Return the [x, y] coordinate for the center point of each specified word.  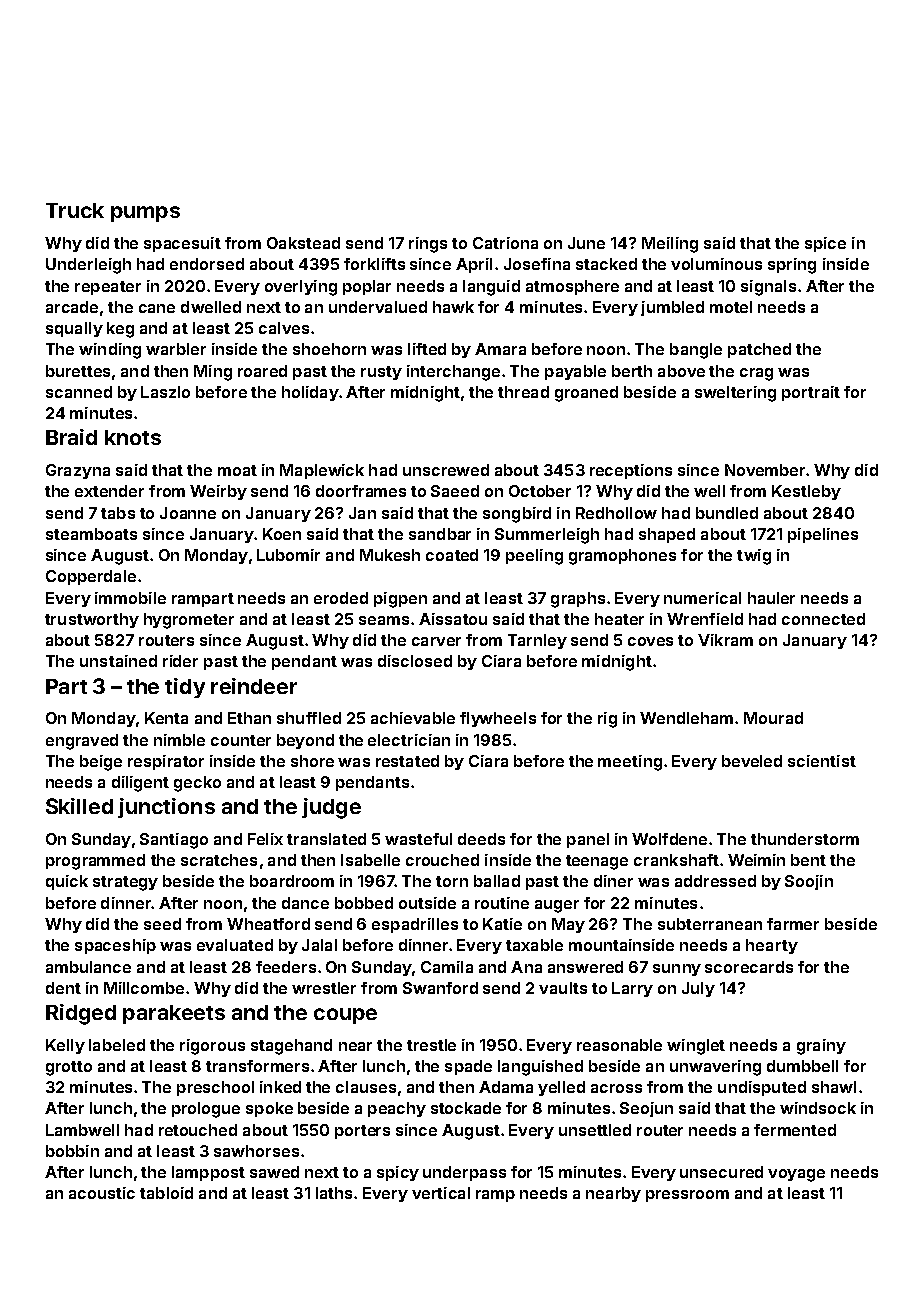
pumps [145, 214]
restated [407, 761]
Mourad [773, 718]
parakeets [174, 1014]
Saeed [455, 491]
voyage [796, 1175]
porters [362, 1132]
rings [428, 245]
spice [825, 244]
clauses [366, 1087]
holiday [310, 393]
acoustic [102, 1193]
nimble [179, 740]
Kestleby [806, 492]
